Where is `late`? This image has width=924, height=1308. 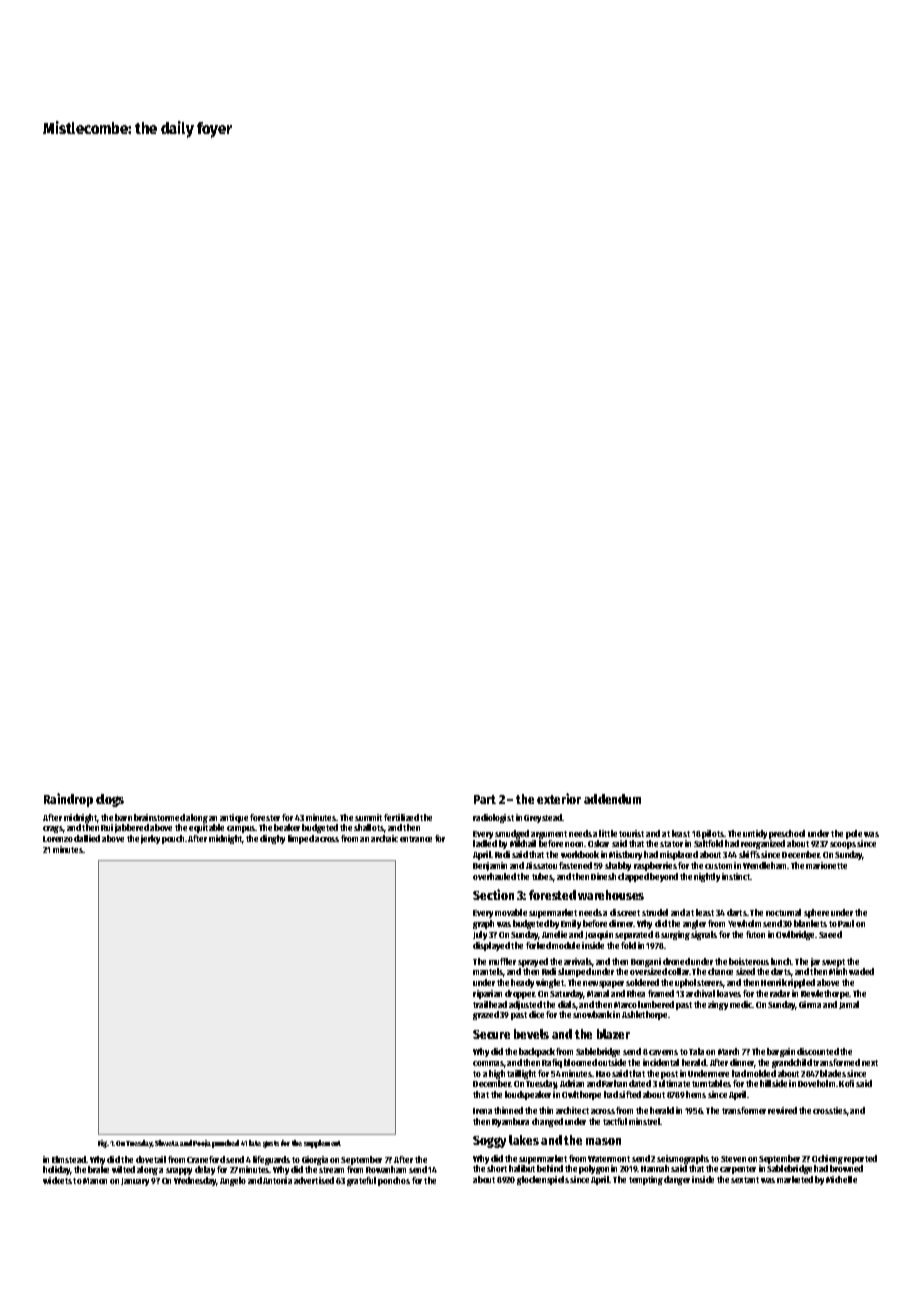
late is located at coordinates (255, 1143).
